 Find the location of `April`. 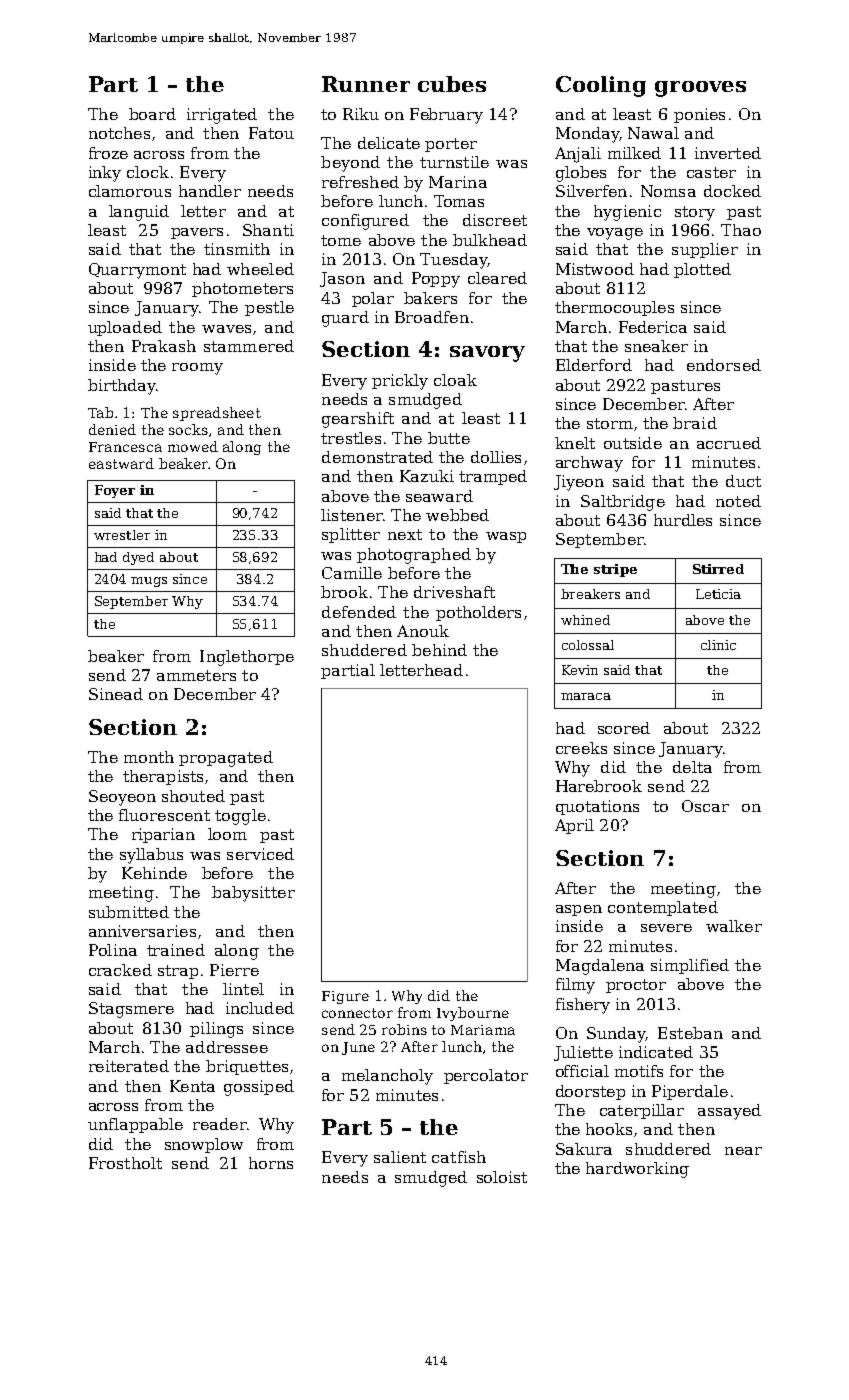

April is located at coordinates (574, 826).
